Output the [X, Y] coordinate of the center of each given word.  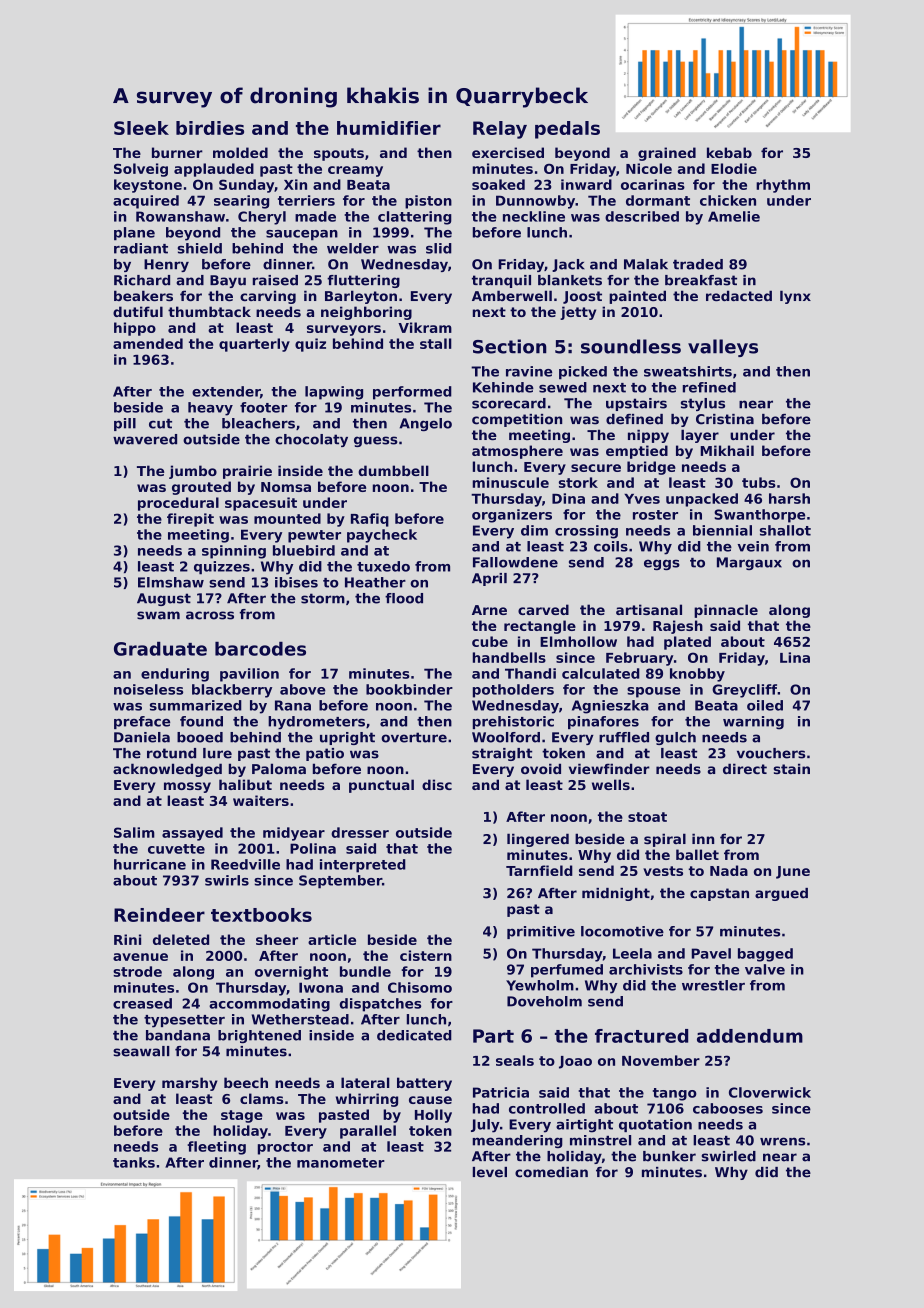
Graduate [160, 649]
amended [148, 343]
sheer [277, 939]
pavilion [249, 675]
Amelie [734, 216]
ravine [529, 371]
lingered [538, 840]
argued [781, 894]
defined [634, 419]
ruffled [624, 737]
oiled [765, 705]
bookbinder [409, 689]
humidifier [389, 128]
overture [414, 737]
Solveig [141, 170]
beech [246, 1082]
